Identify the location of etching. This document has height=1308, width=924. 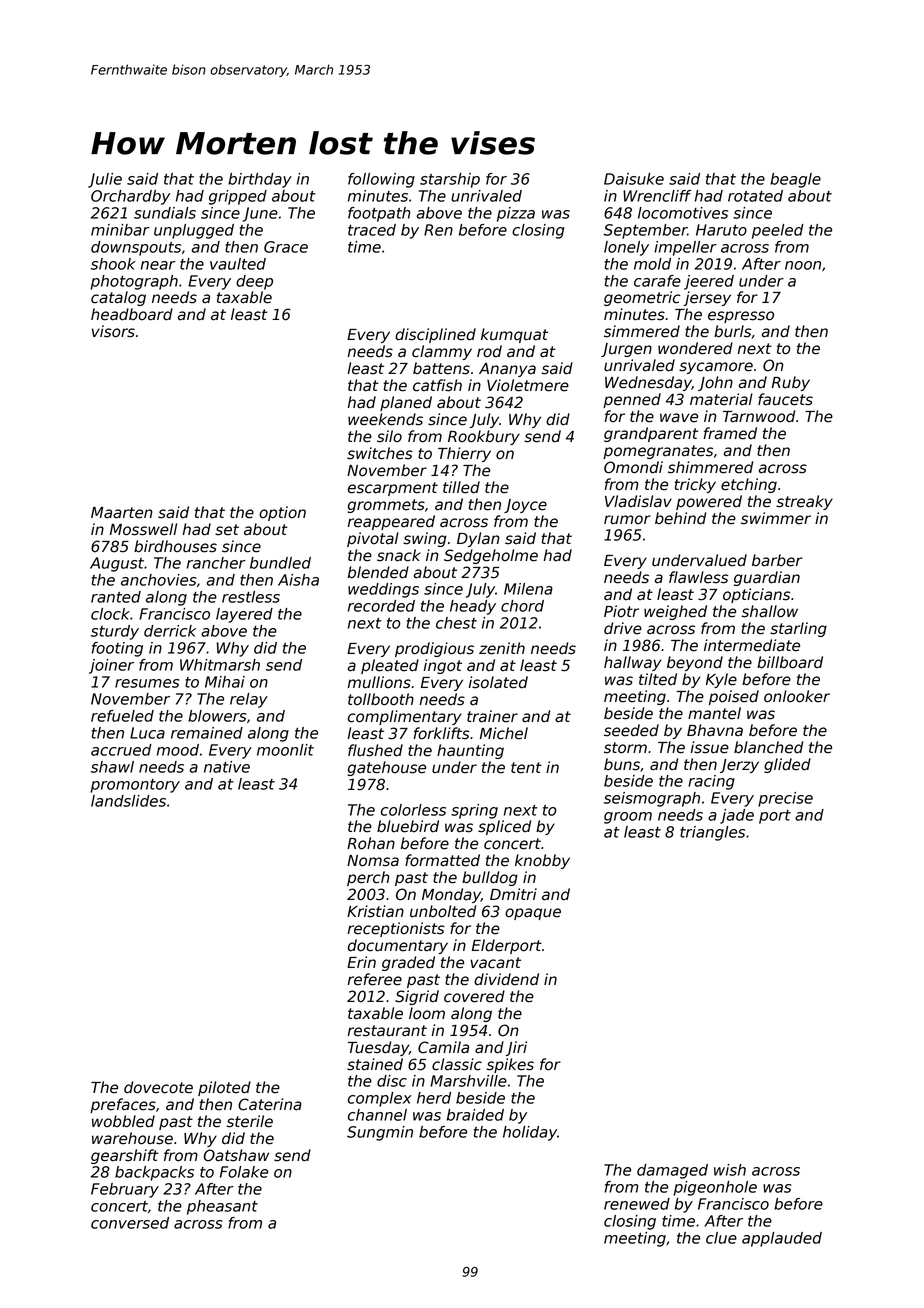
(749, 485).
